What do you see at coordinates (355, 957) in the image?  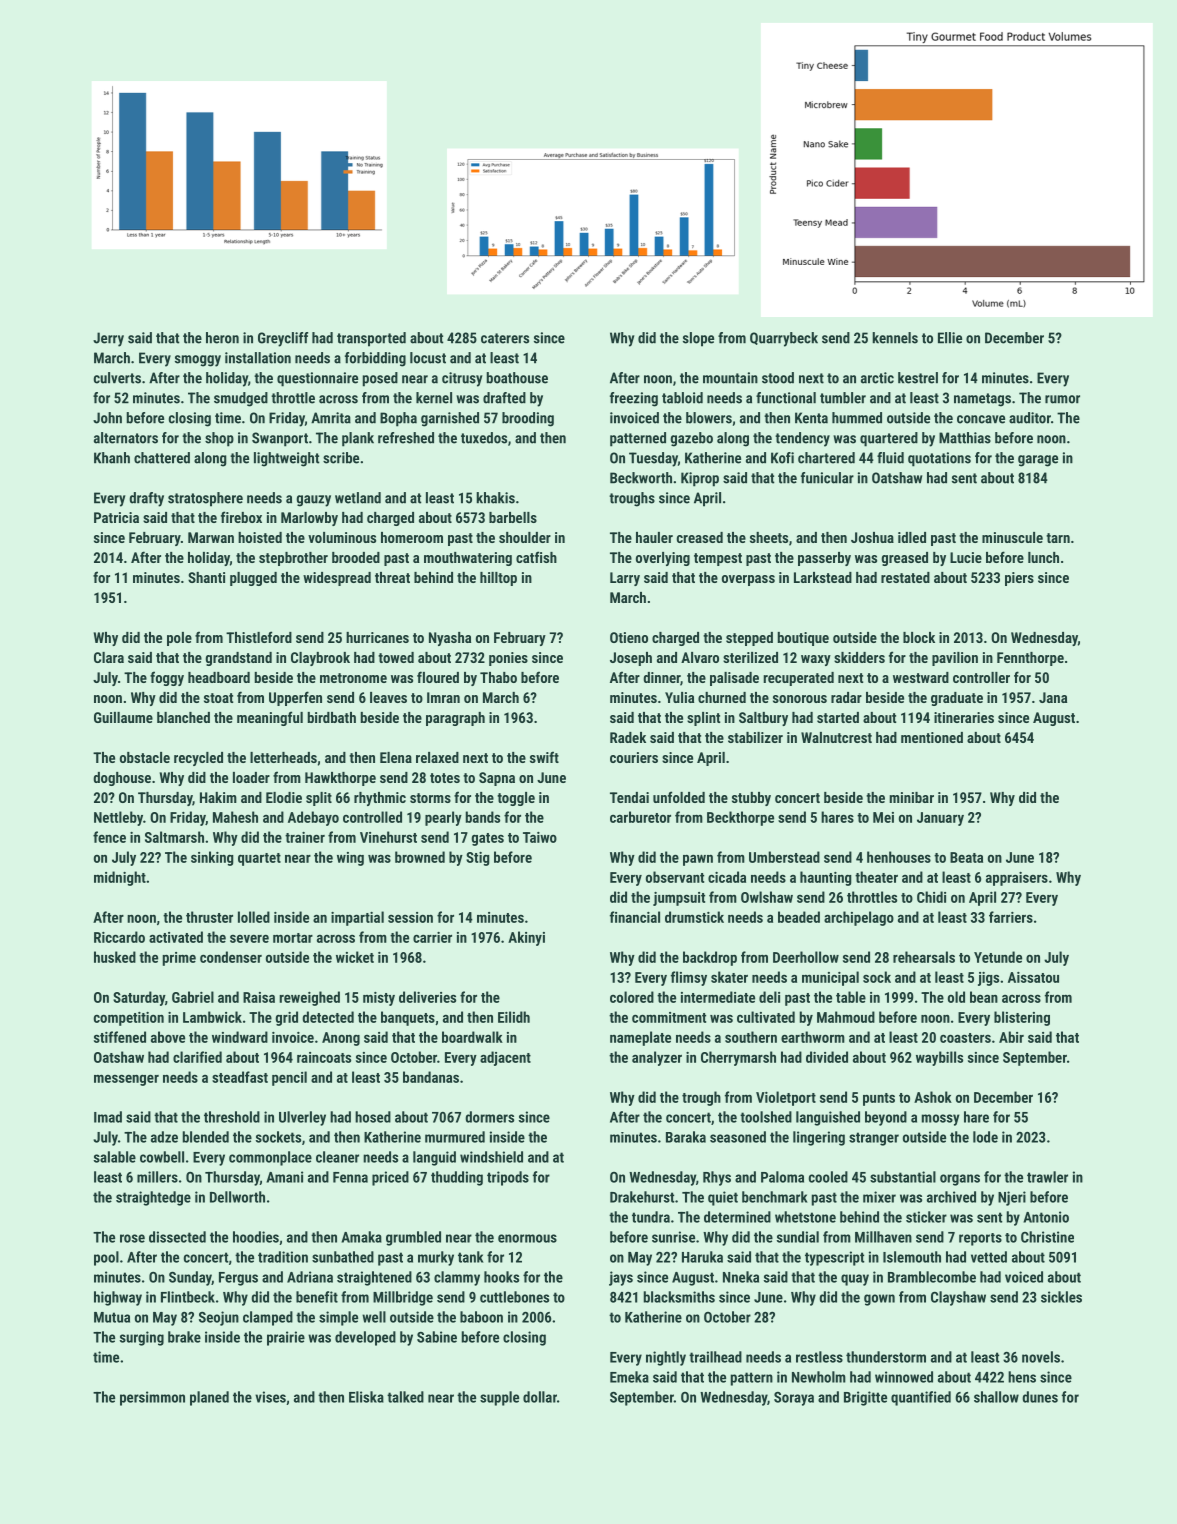 I see `wicket` at bounding box center [355, 957].
